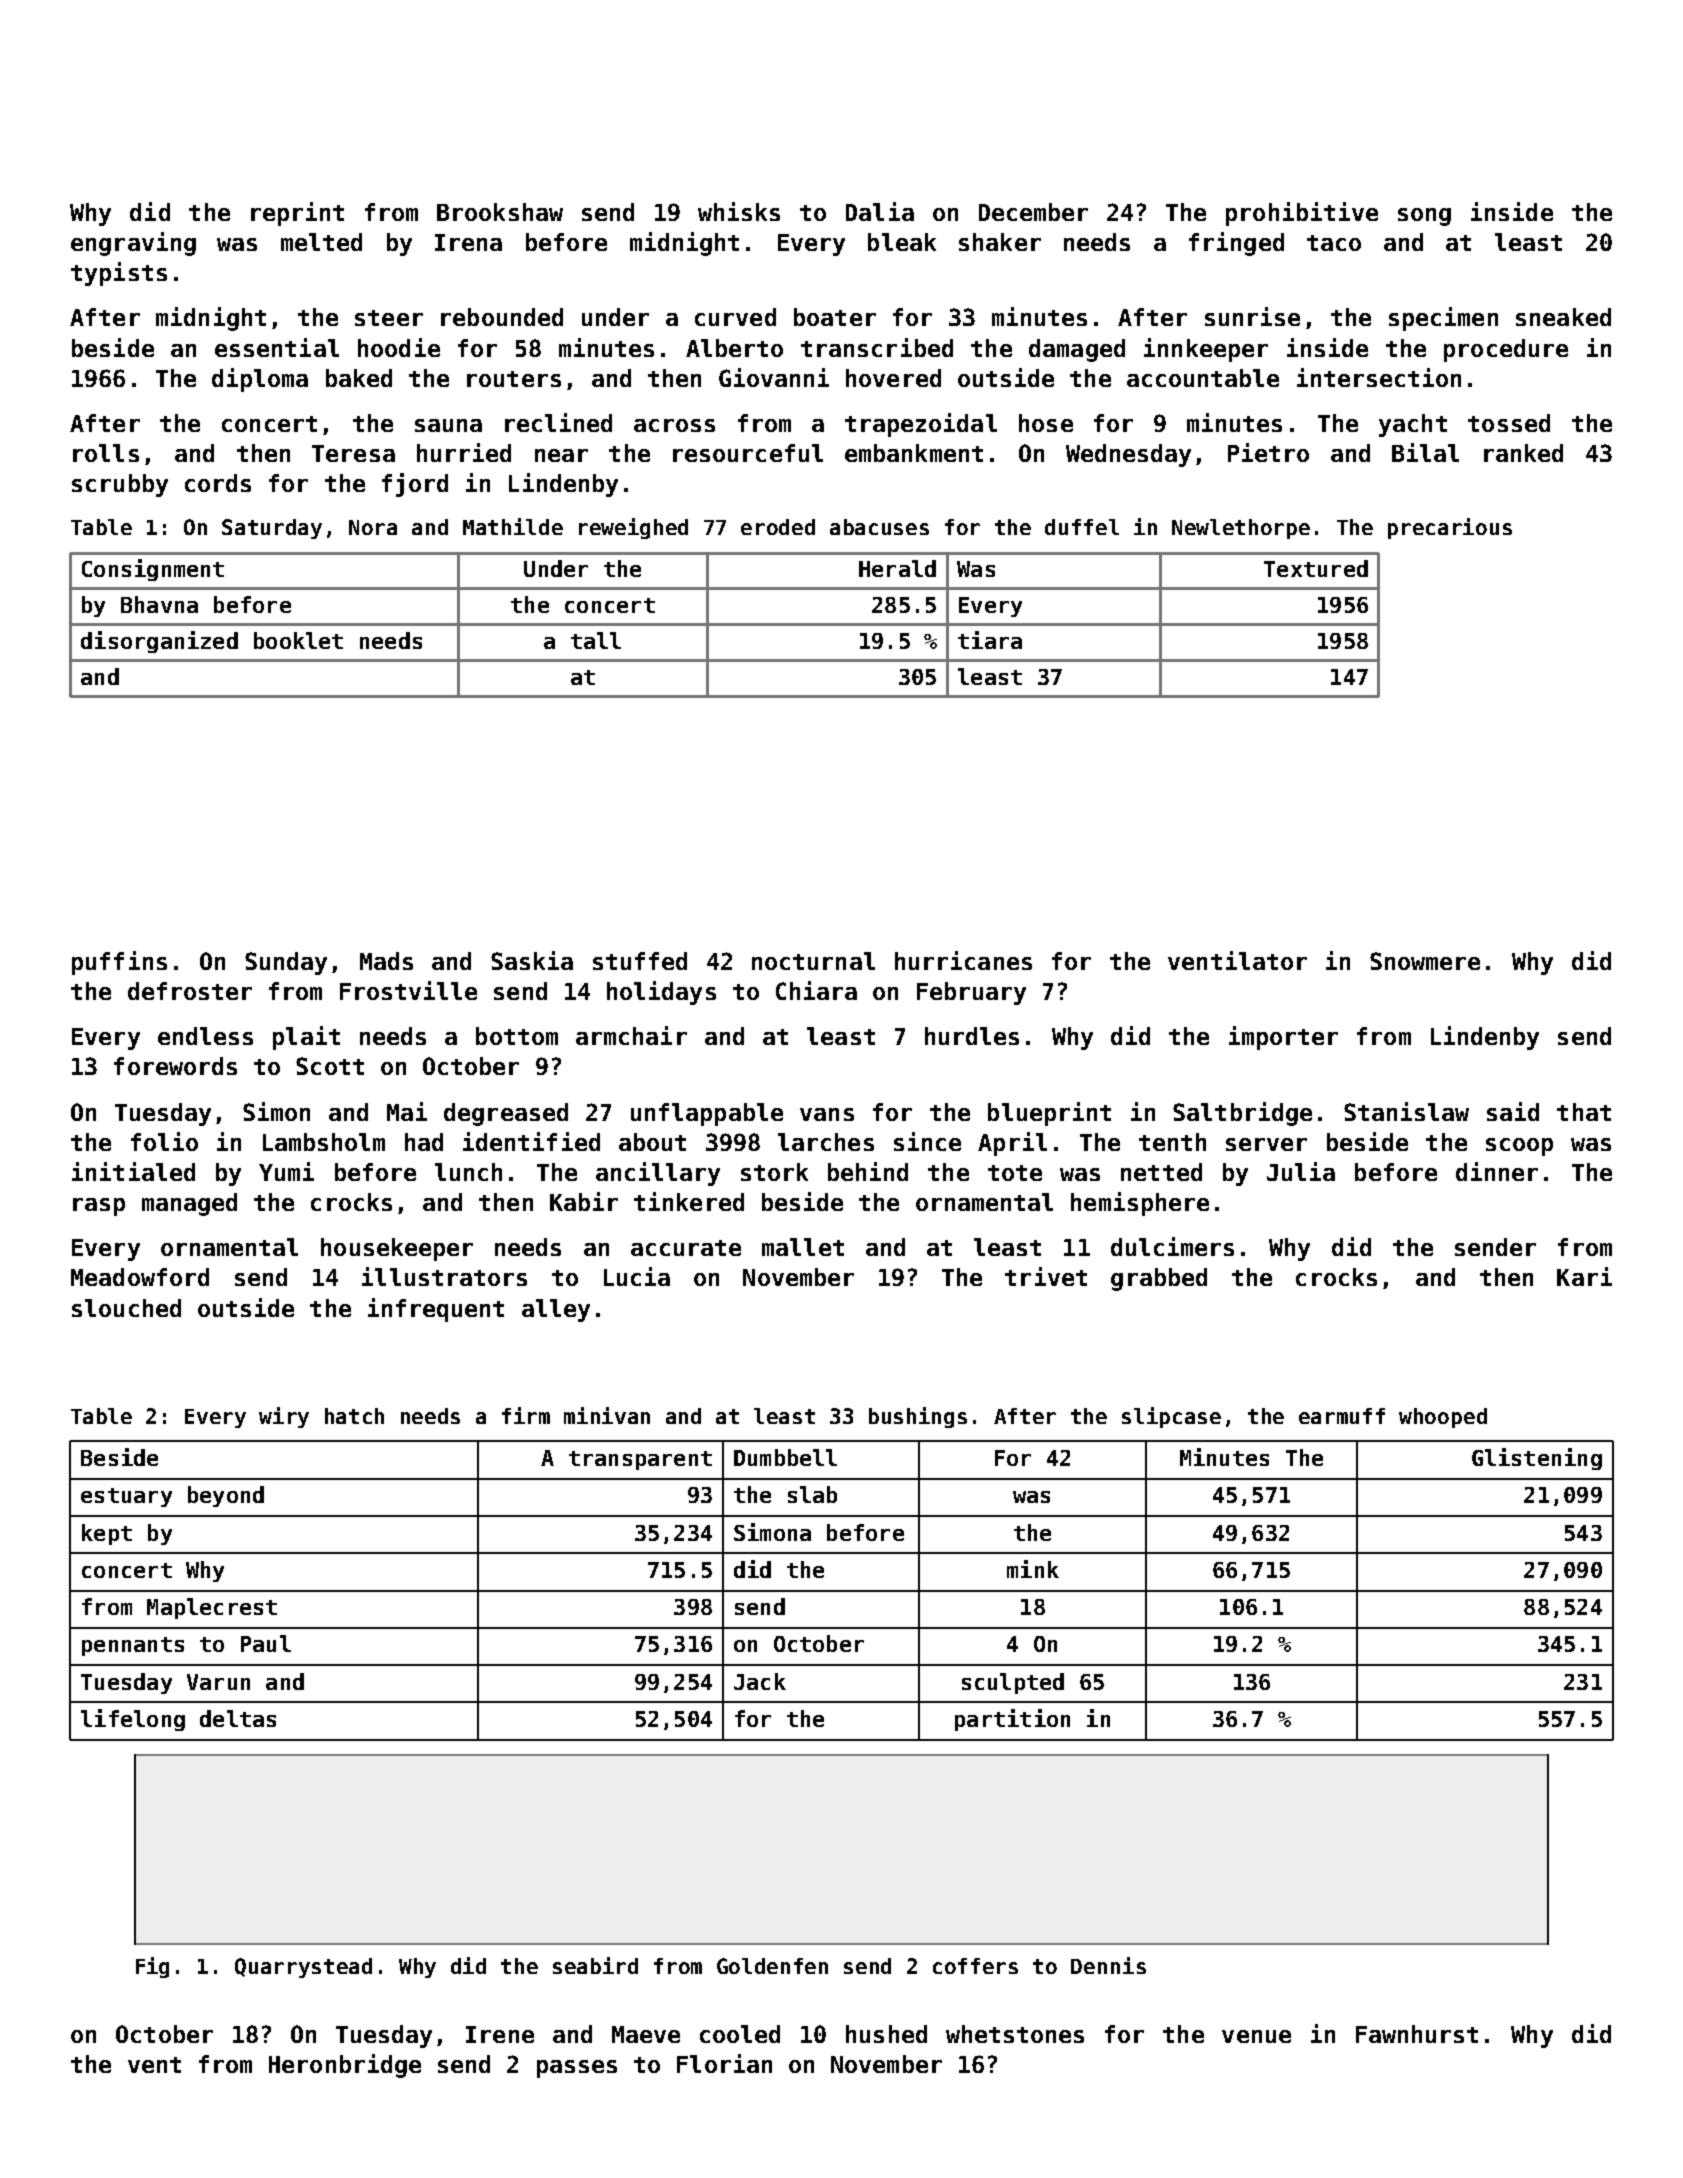  Describe the element at coordinates (345, 2066) in the page. I see `Heronbridge` at that location.
